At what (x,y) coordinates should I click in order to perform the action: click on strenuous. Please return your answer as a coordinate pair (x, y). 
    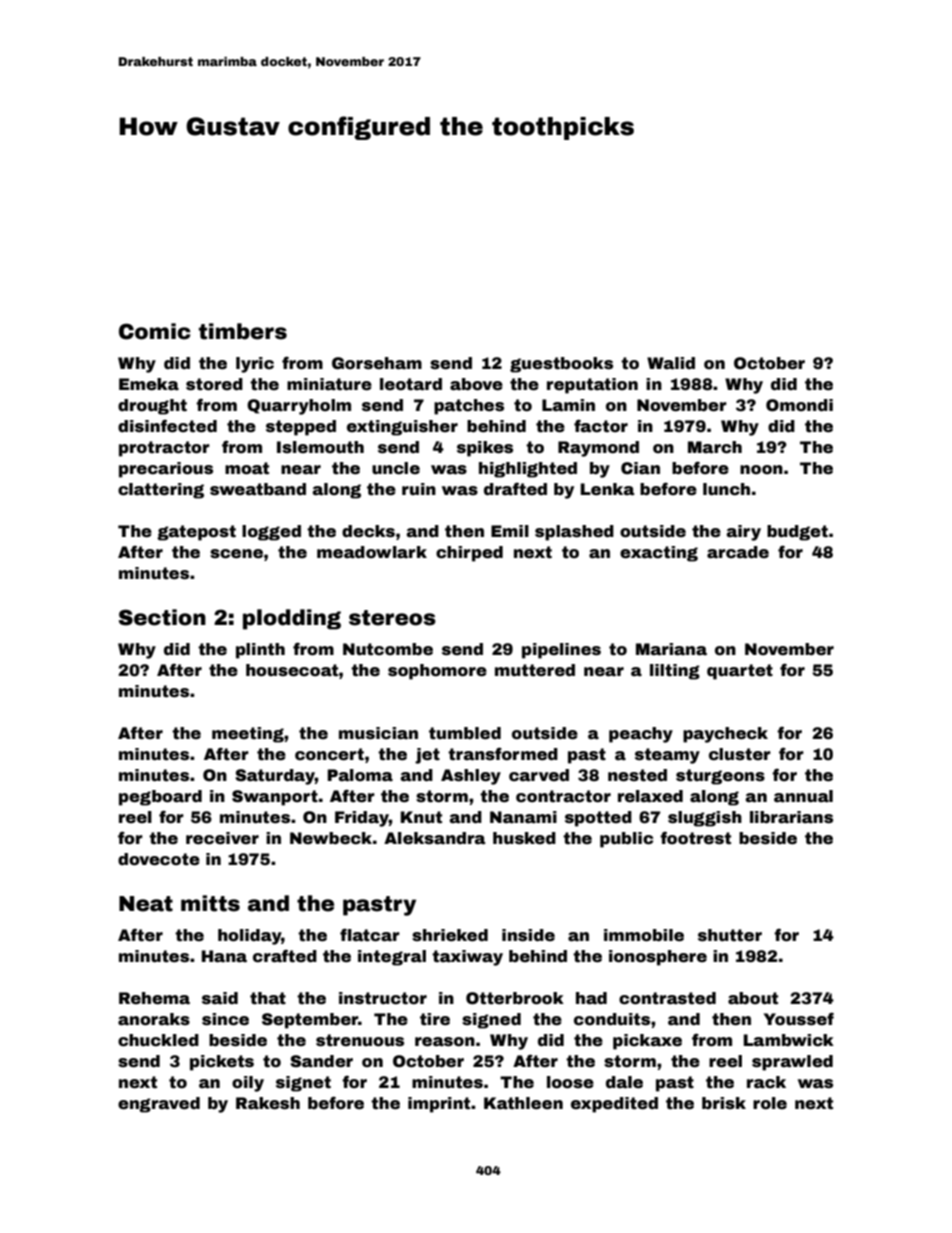
    Looking at the image, I should click on (360, 1040).
